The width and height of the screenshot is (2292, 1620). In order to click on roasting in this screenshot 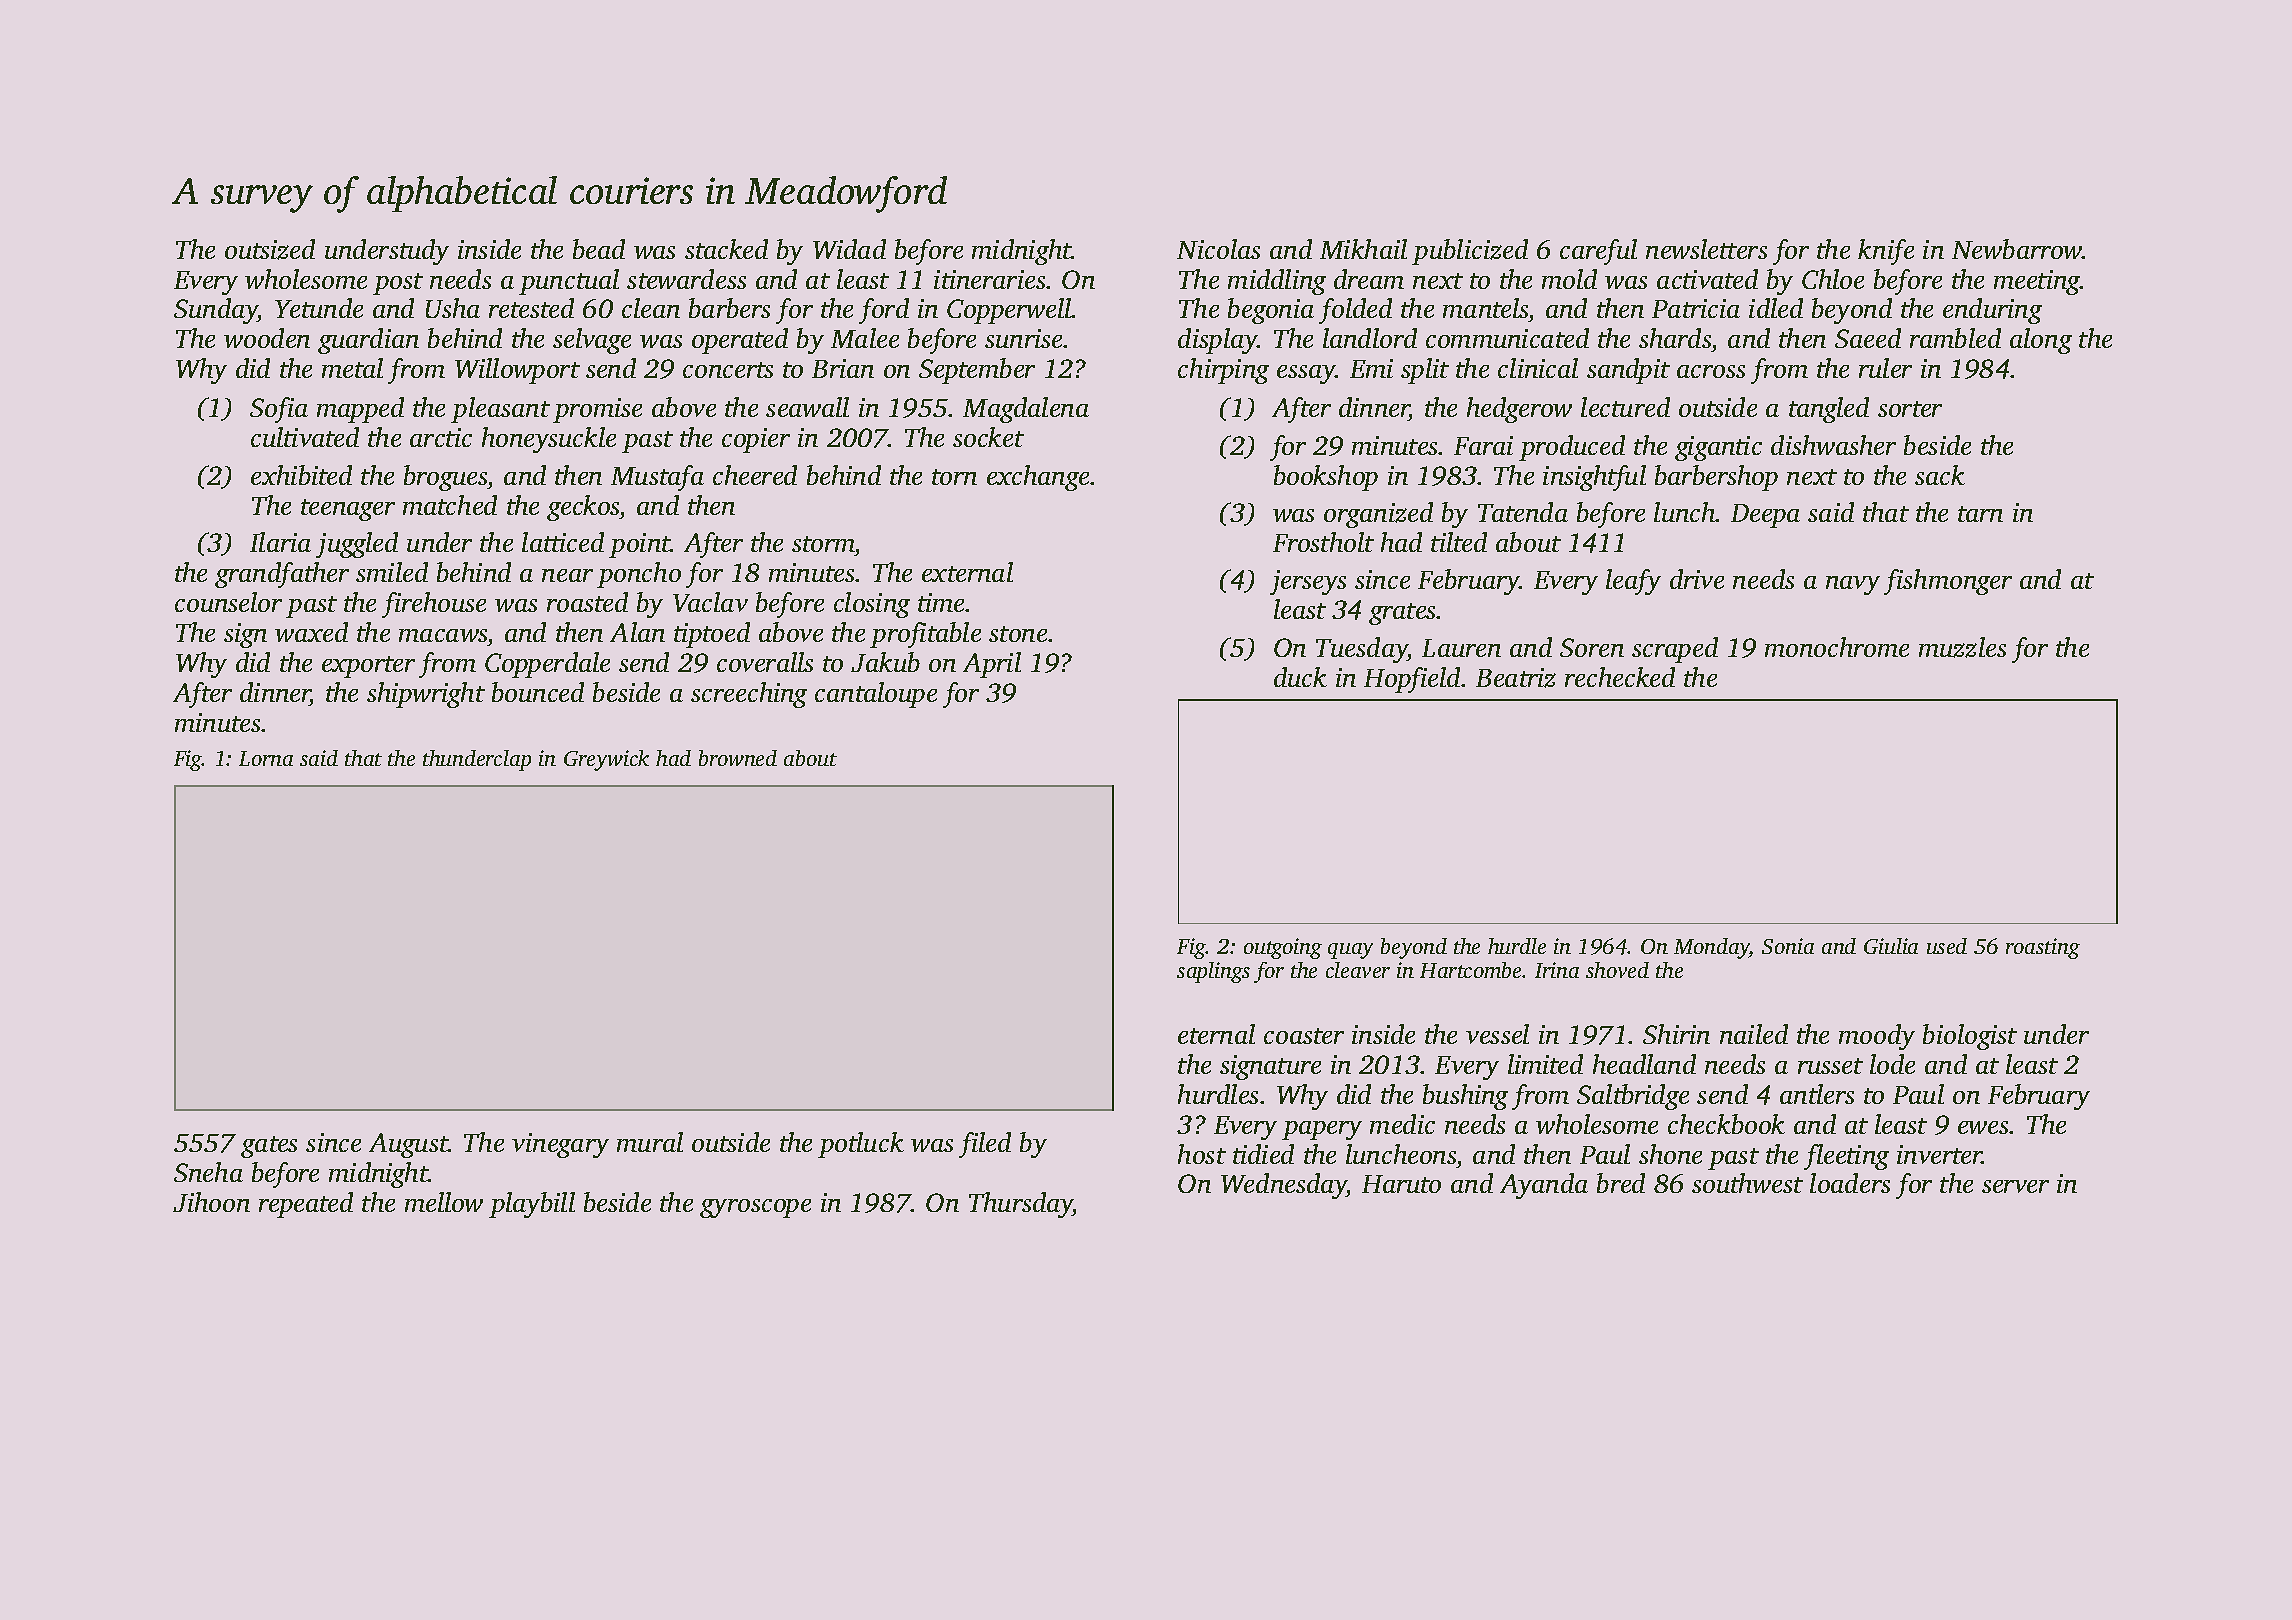, I will do `click(2043, 948)`.
